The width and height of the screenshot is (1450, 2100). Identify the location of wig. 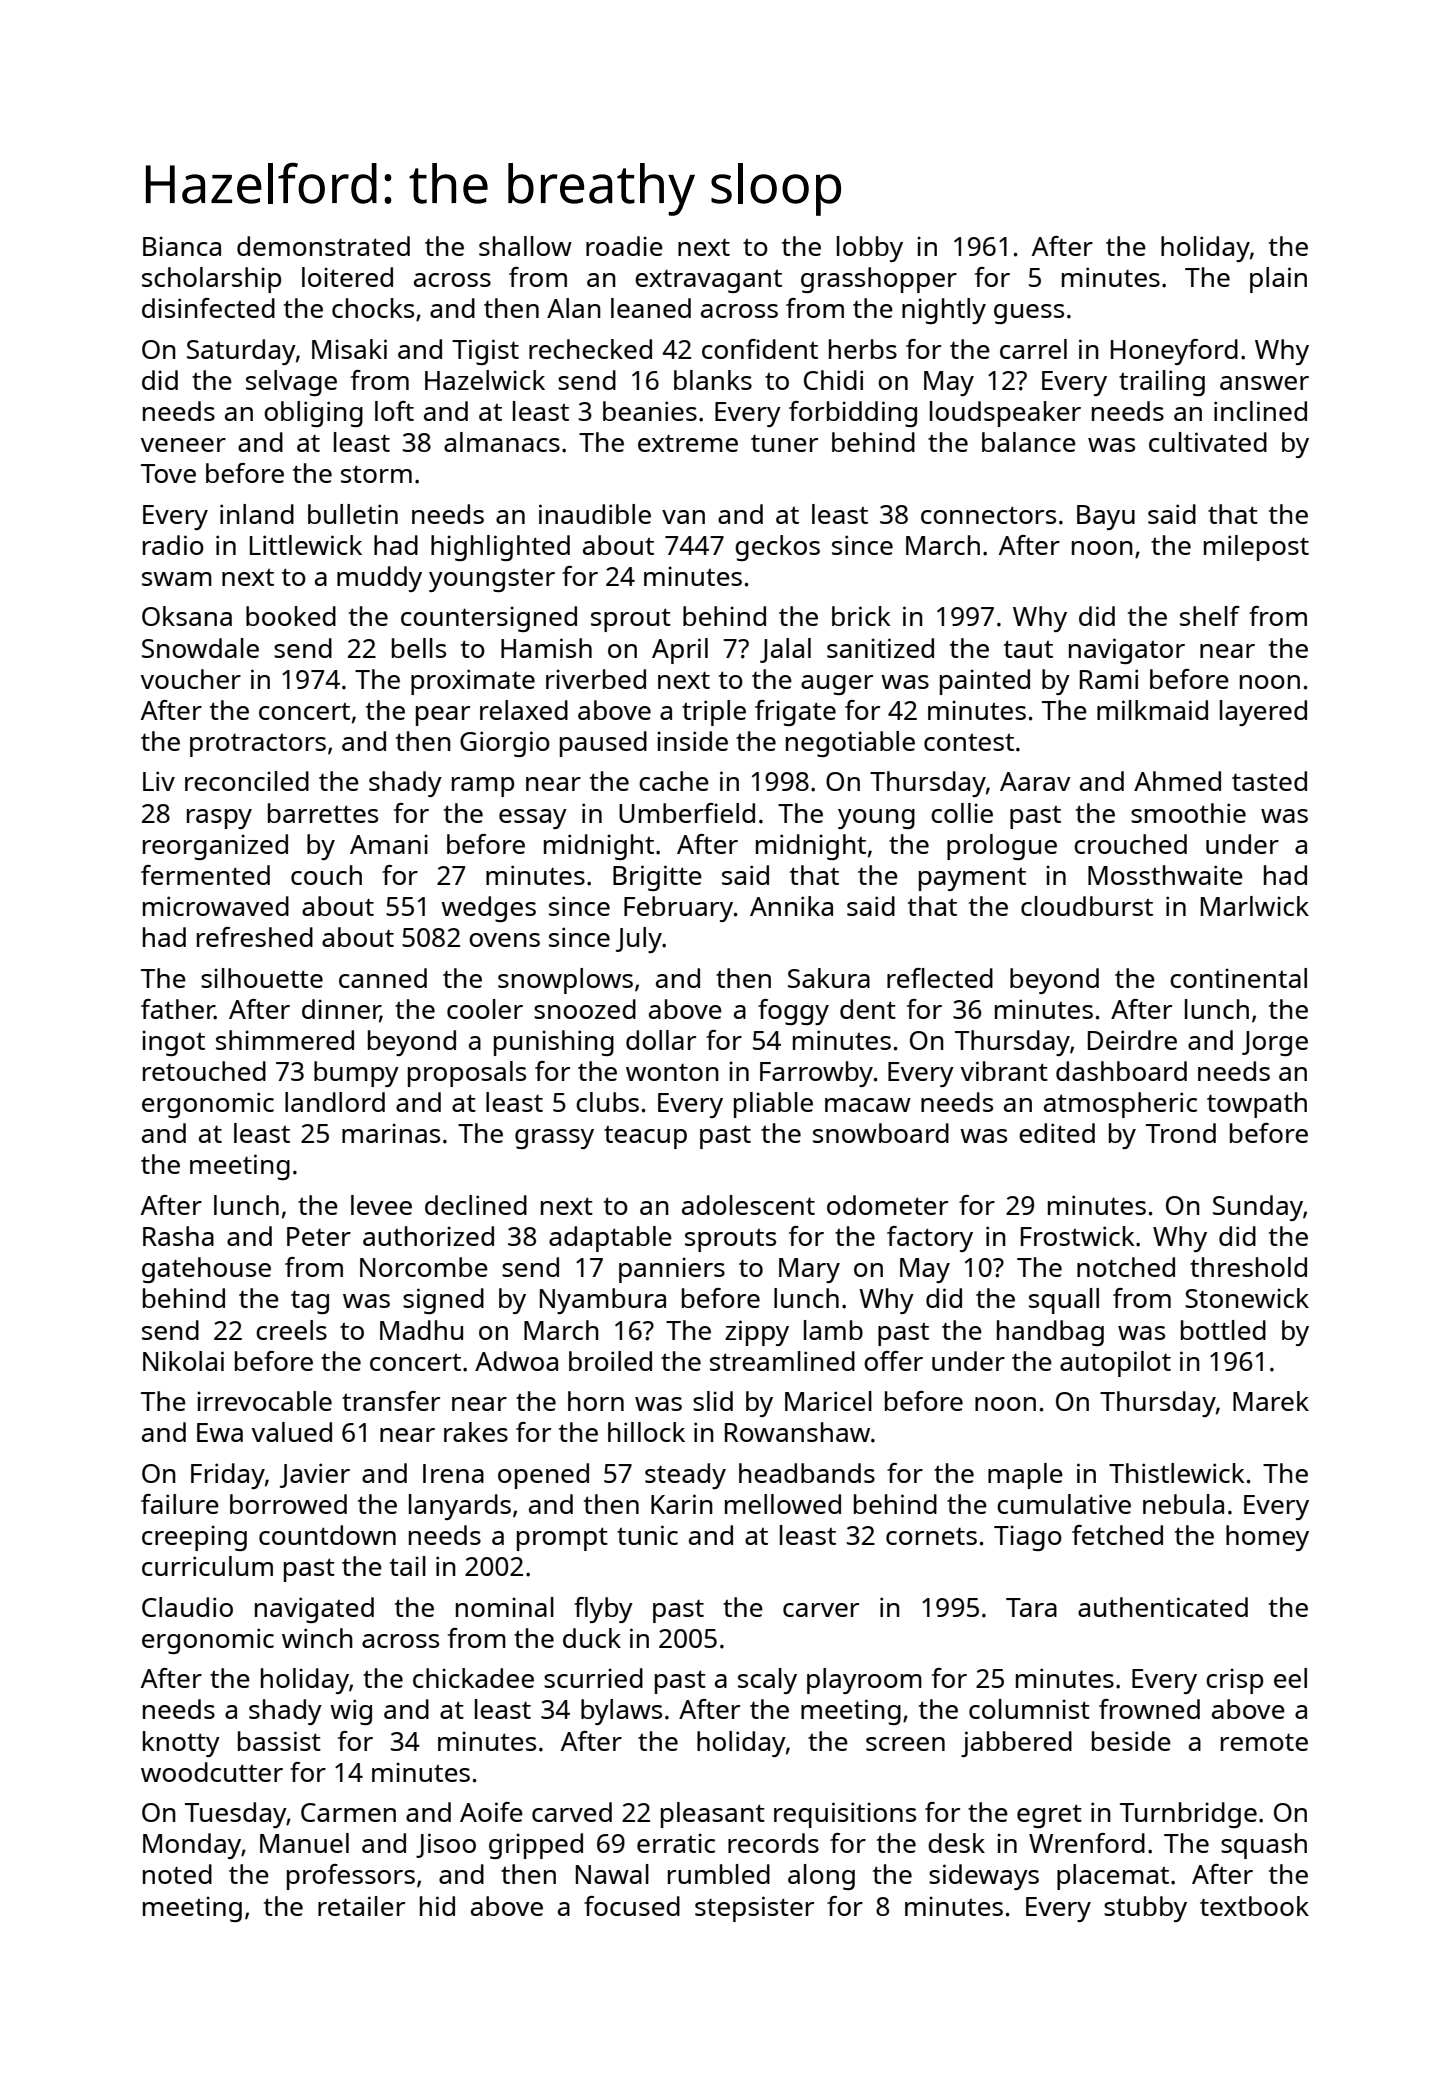
(351, 1712).
